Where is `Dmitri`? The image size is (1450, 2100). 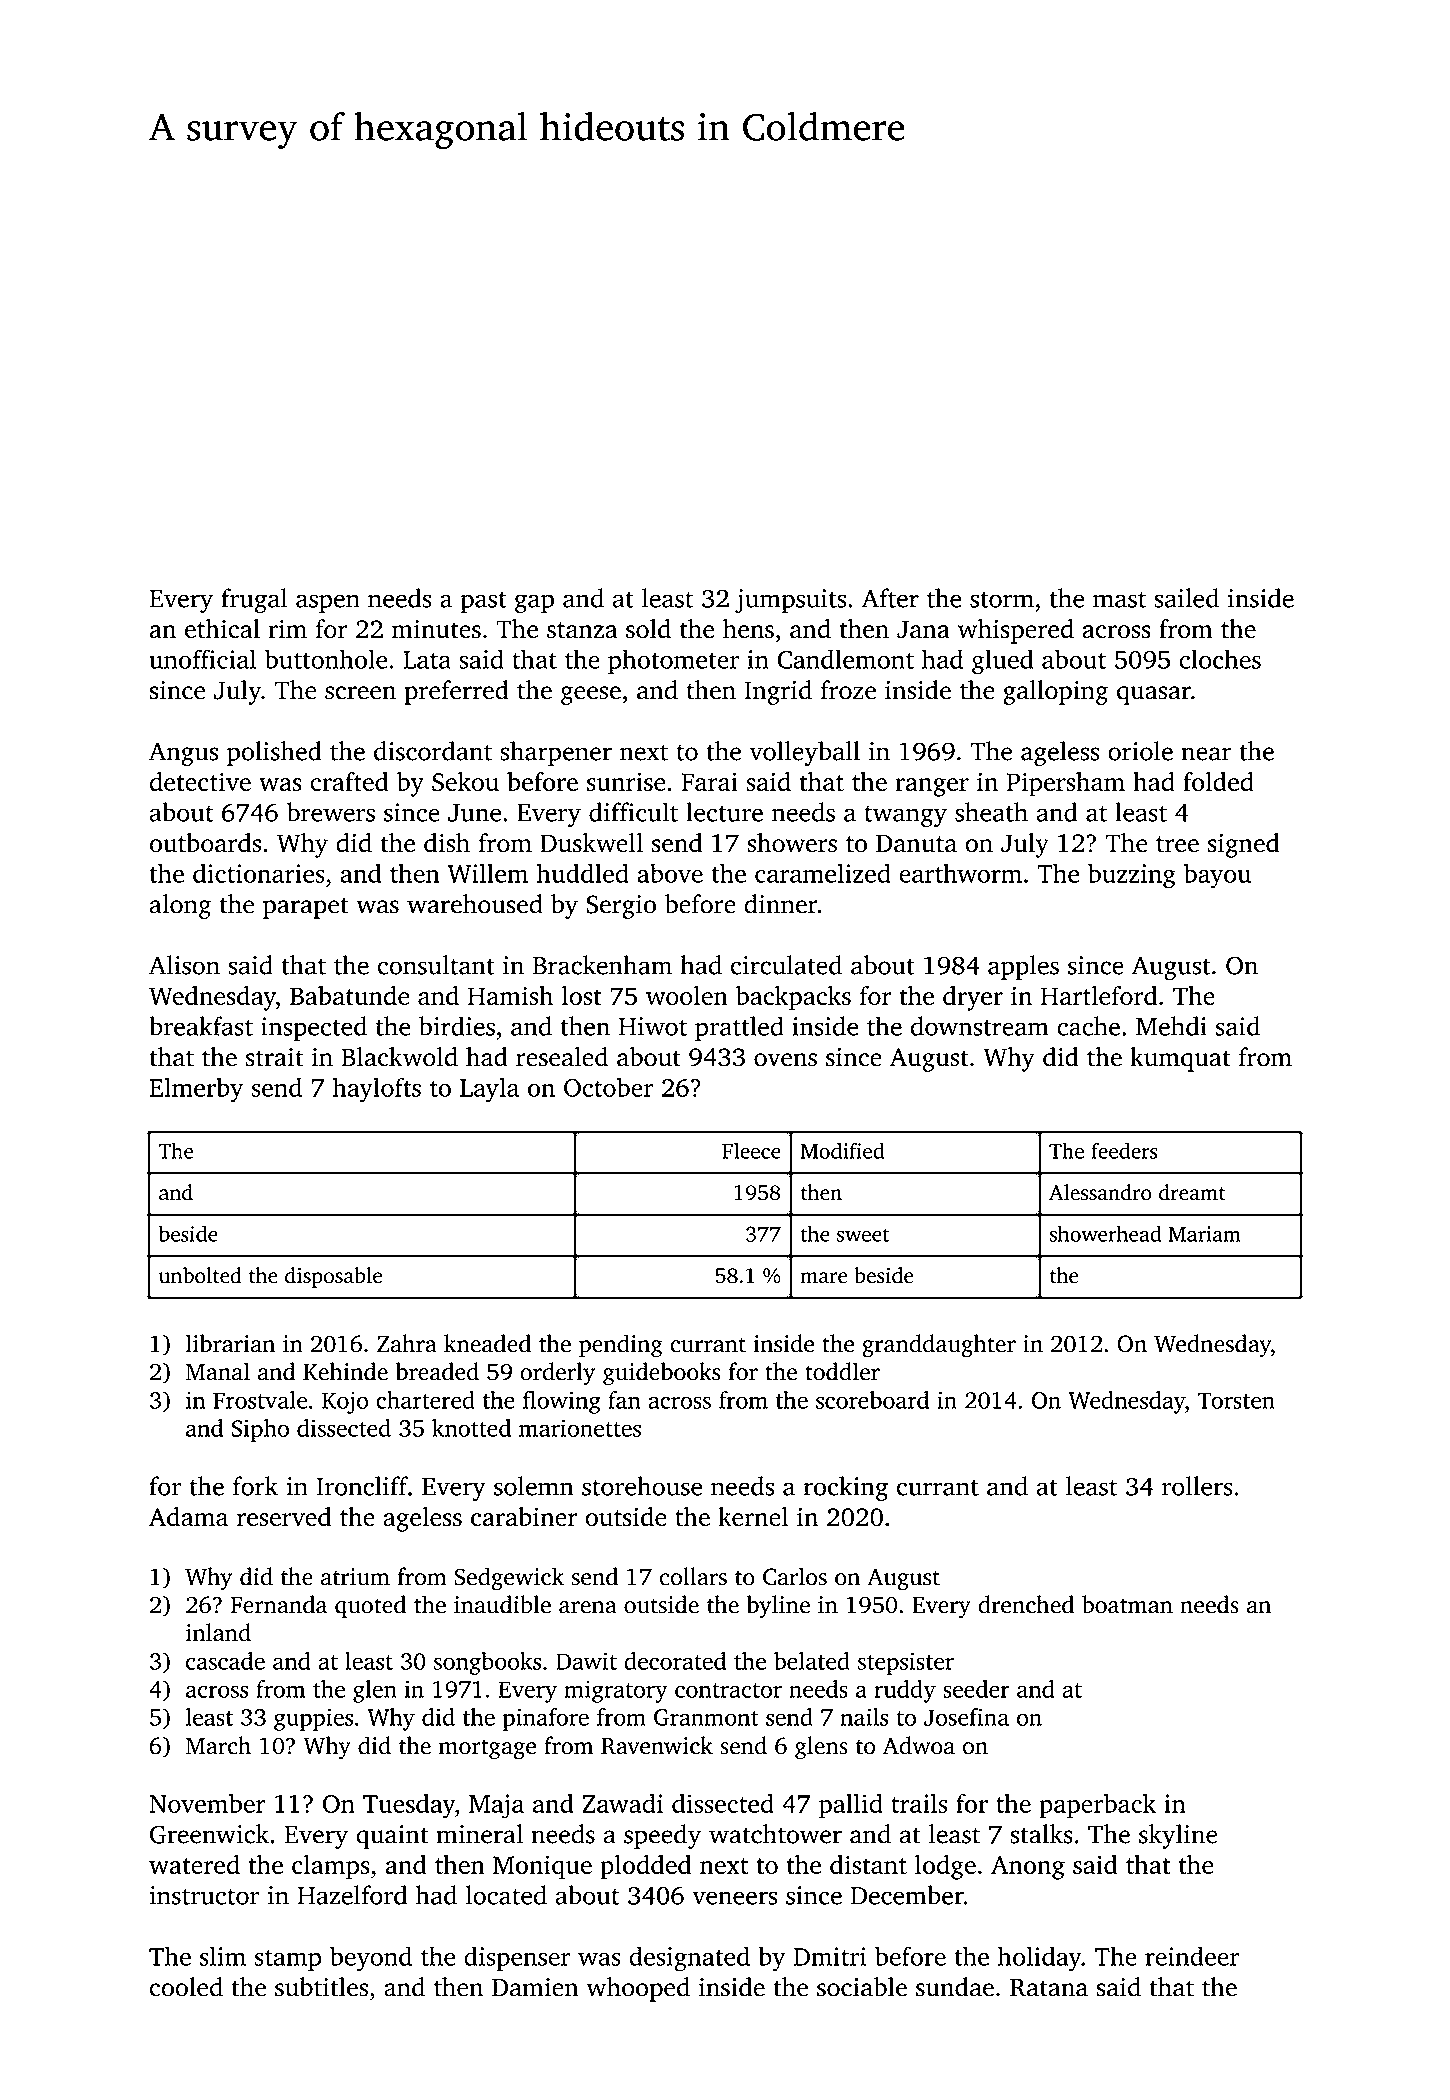 Dmitri is located at coordinates (830, 1956).
